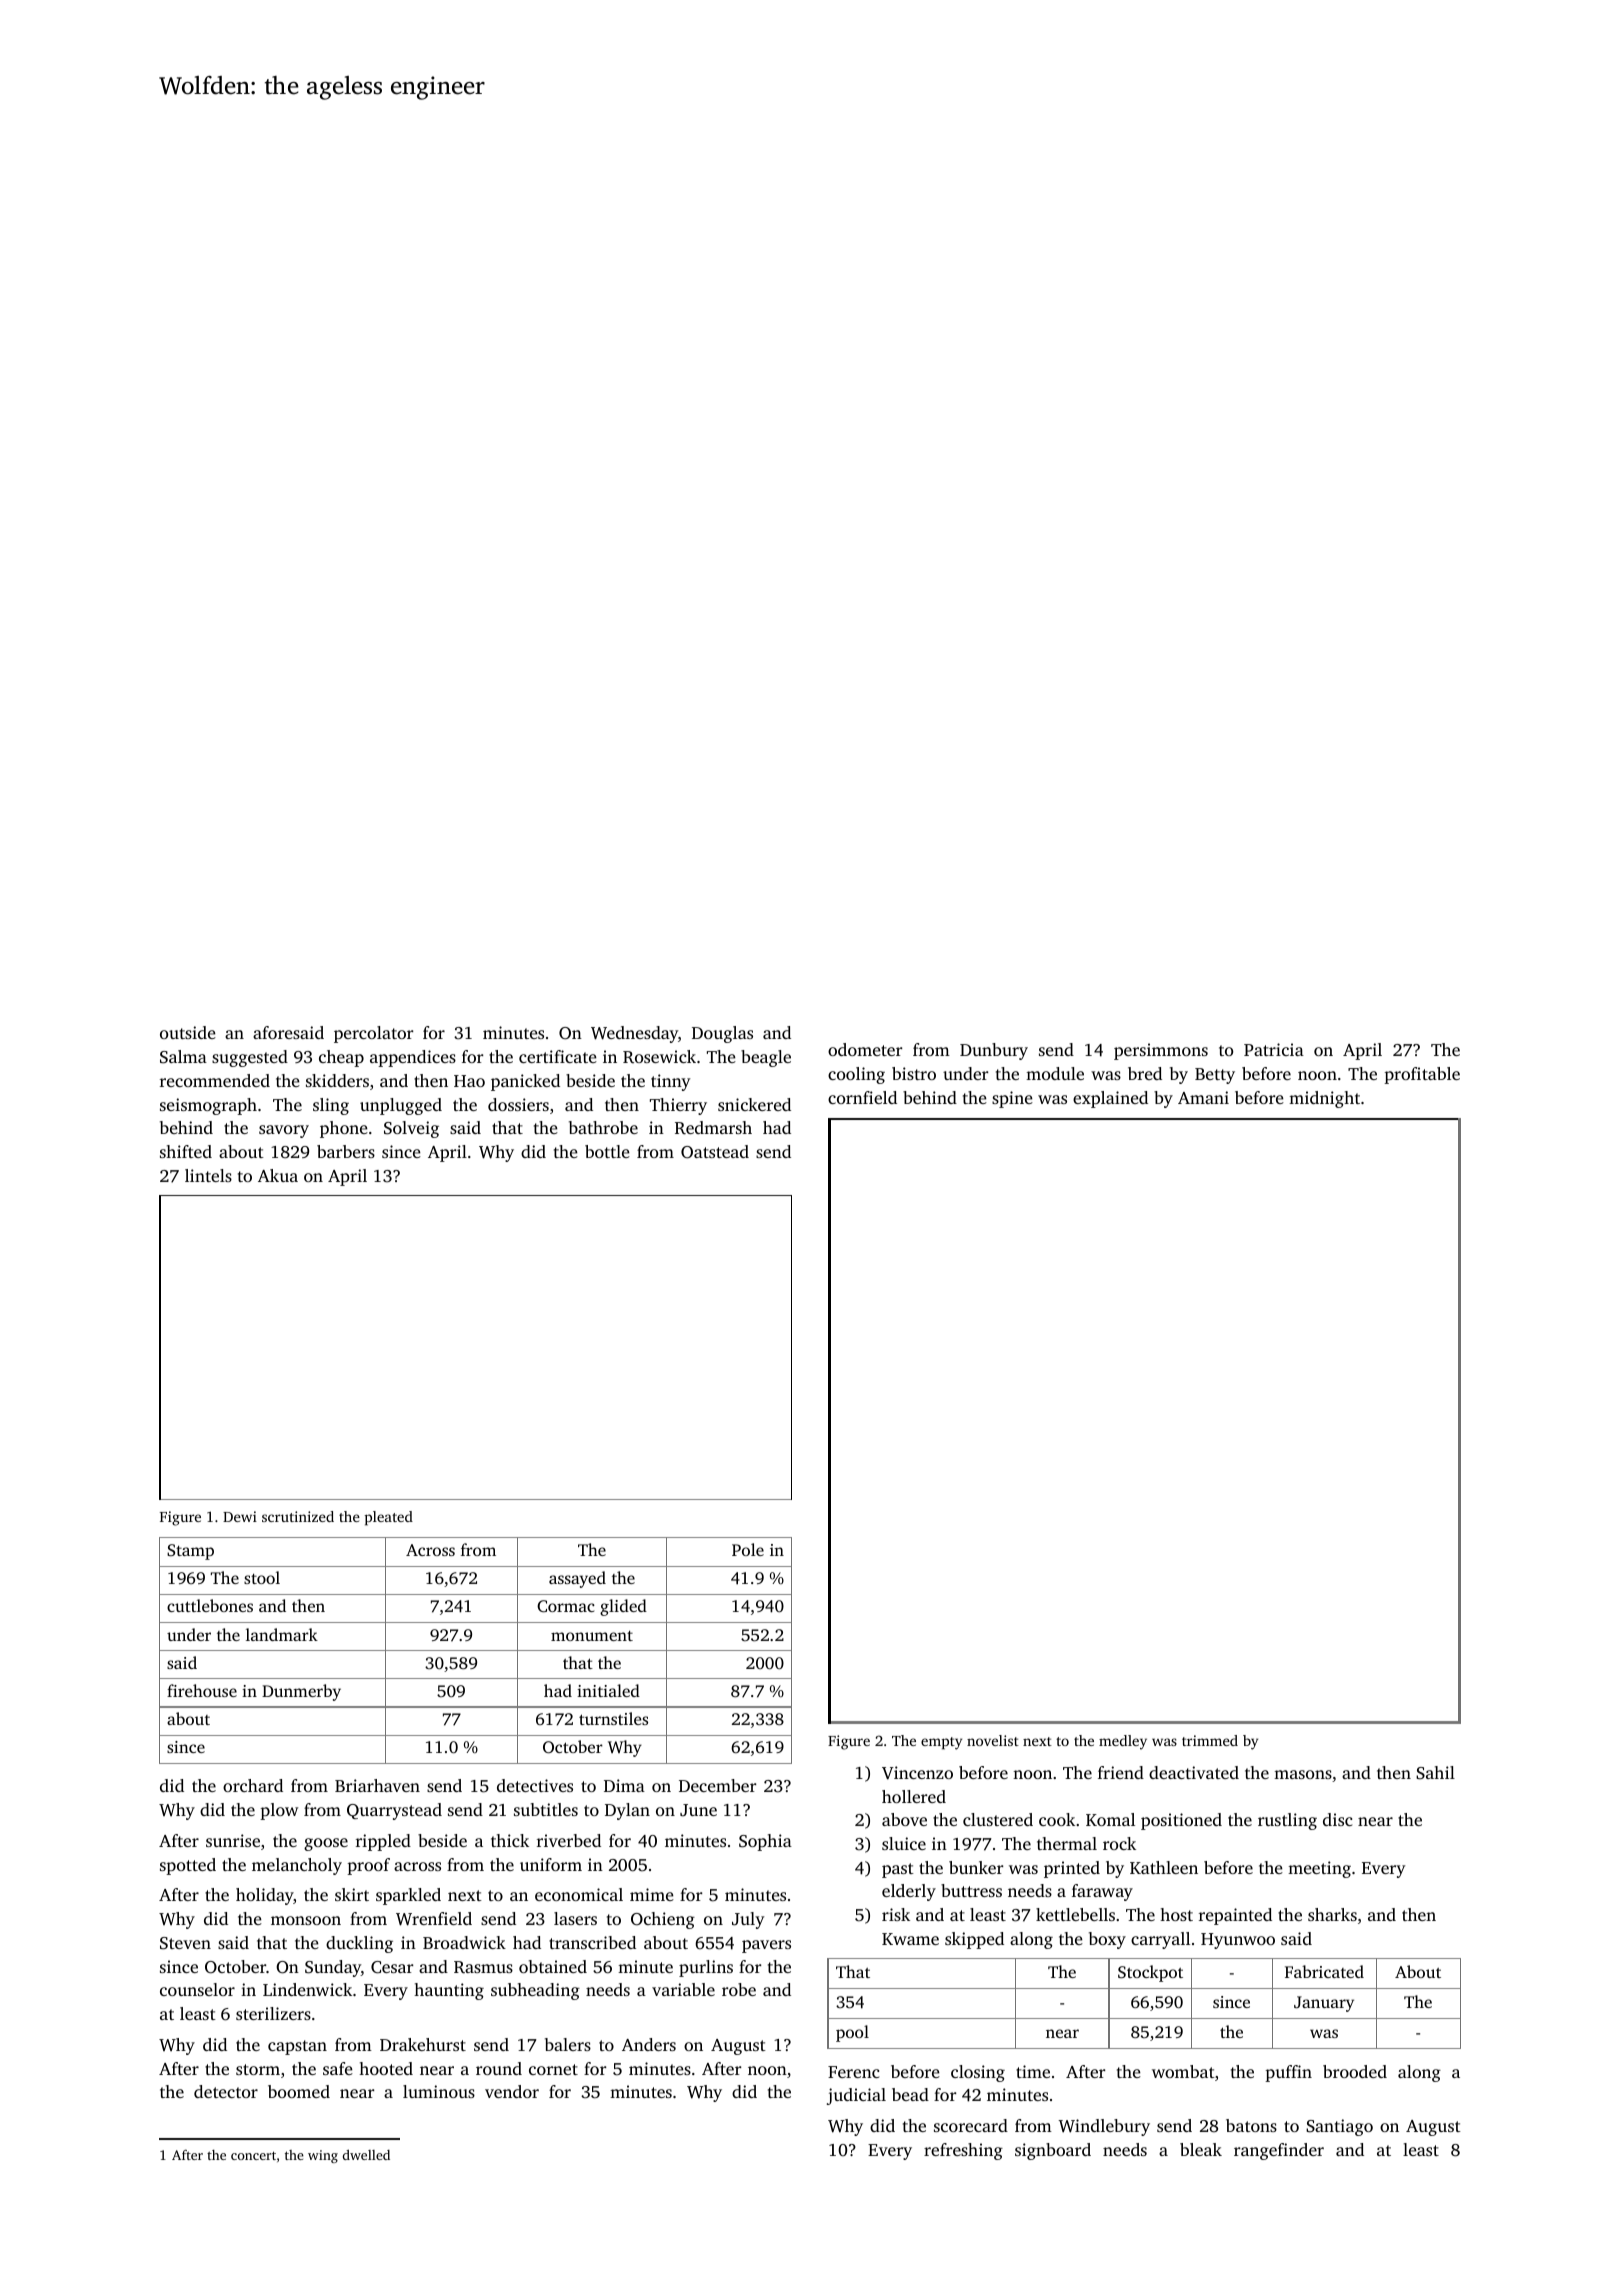  Describe the element at coordinates (1210, 1740) in the page. I see `trimmed` at that location.
